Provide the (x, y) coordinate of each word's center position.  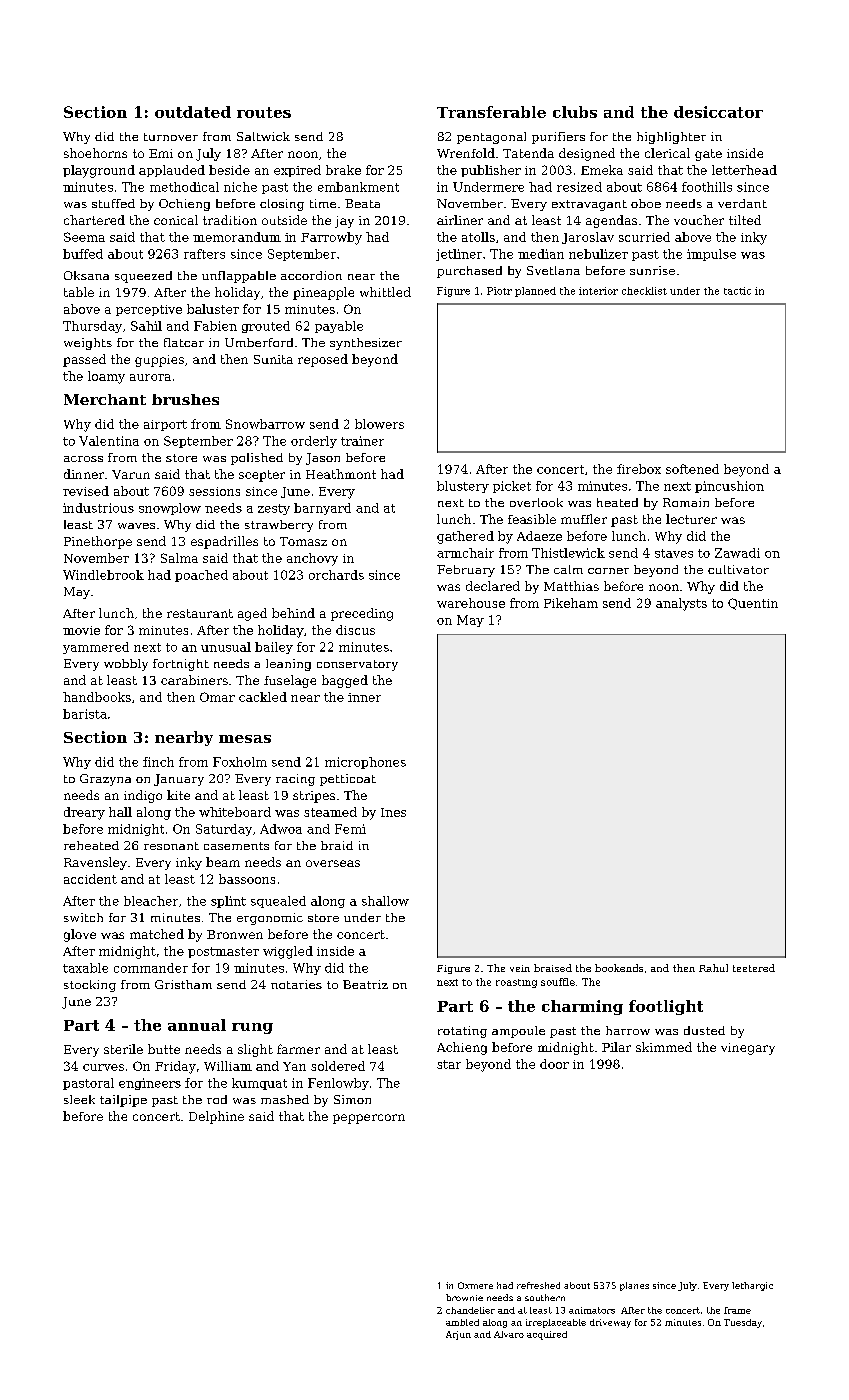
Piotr (499, 291)
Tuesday (743, 1323)
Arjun (458, 1335)
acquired (547, 1335)
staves (674, 553)
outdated (193, 112)
